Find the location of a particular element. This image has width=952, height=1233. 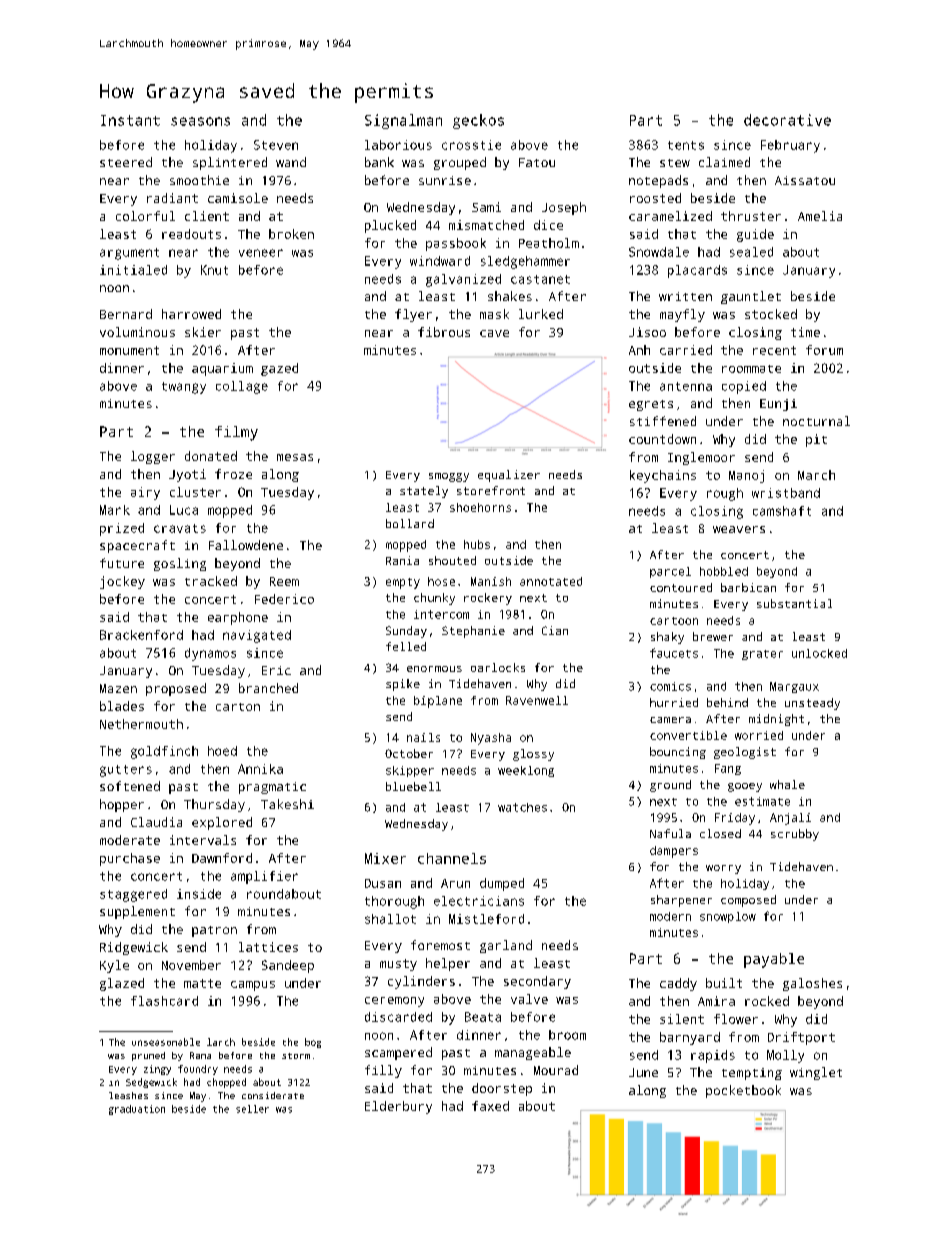

Anh is located at coordinates (639, 350).
